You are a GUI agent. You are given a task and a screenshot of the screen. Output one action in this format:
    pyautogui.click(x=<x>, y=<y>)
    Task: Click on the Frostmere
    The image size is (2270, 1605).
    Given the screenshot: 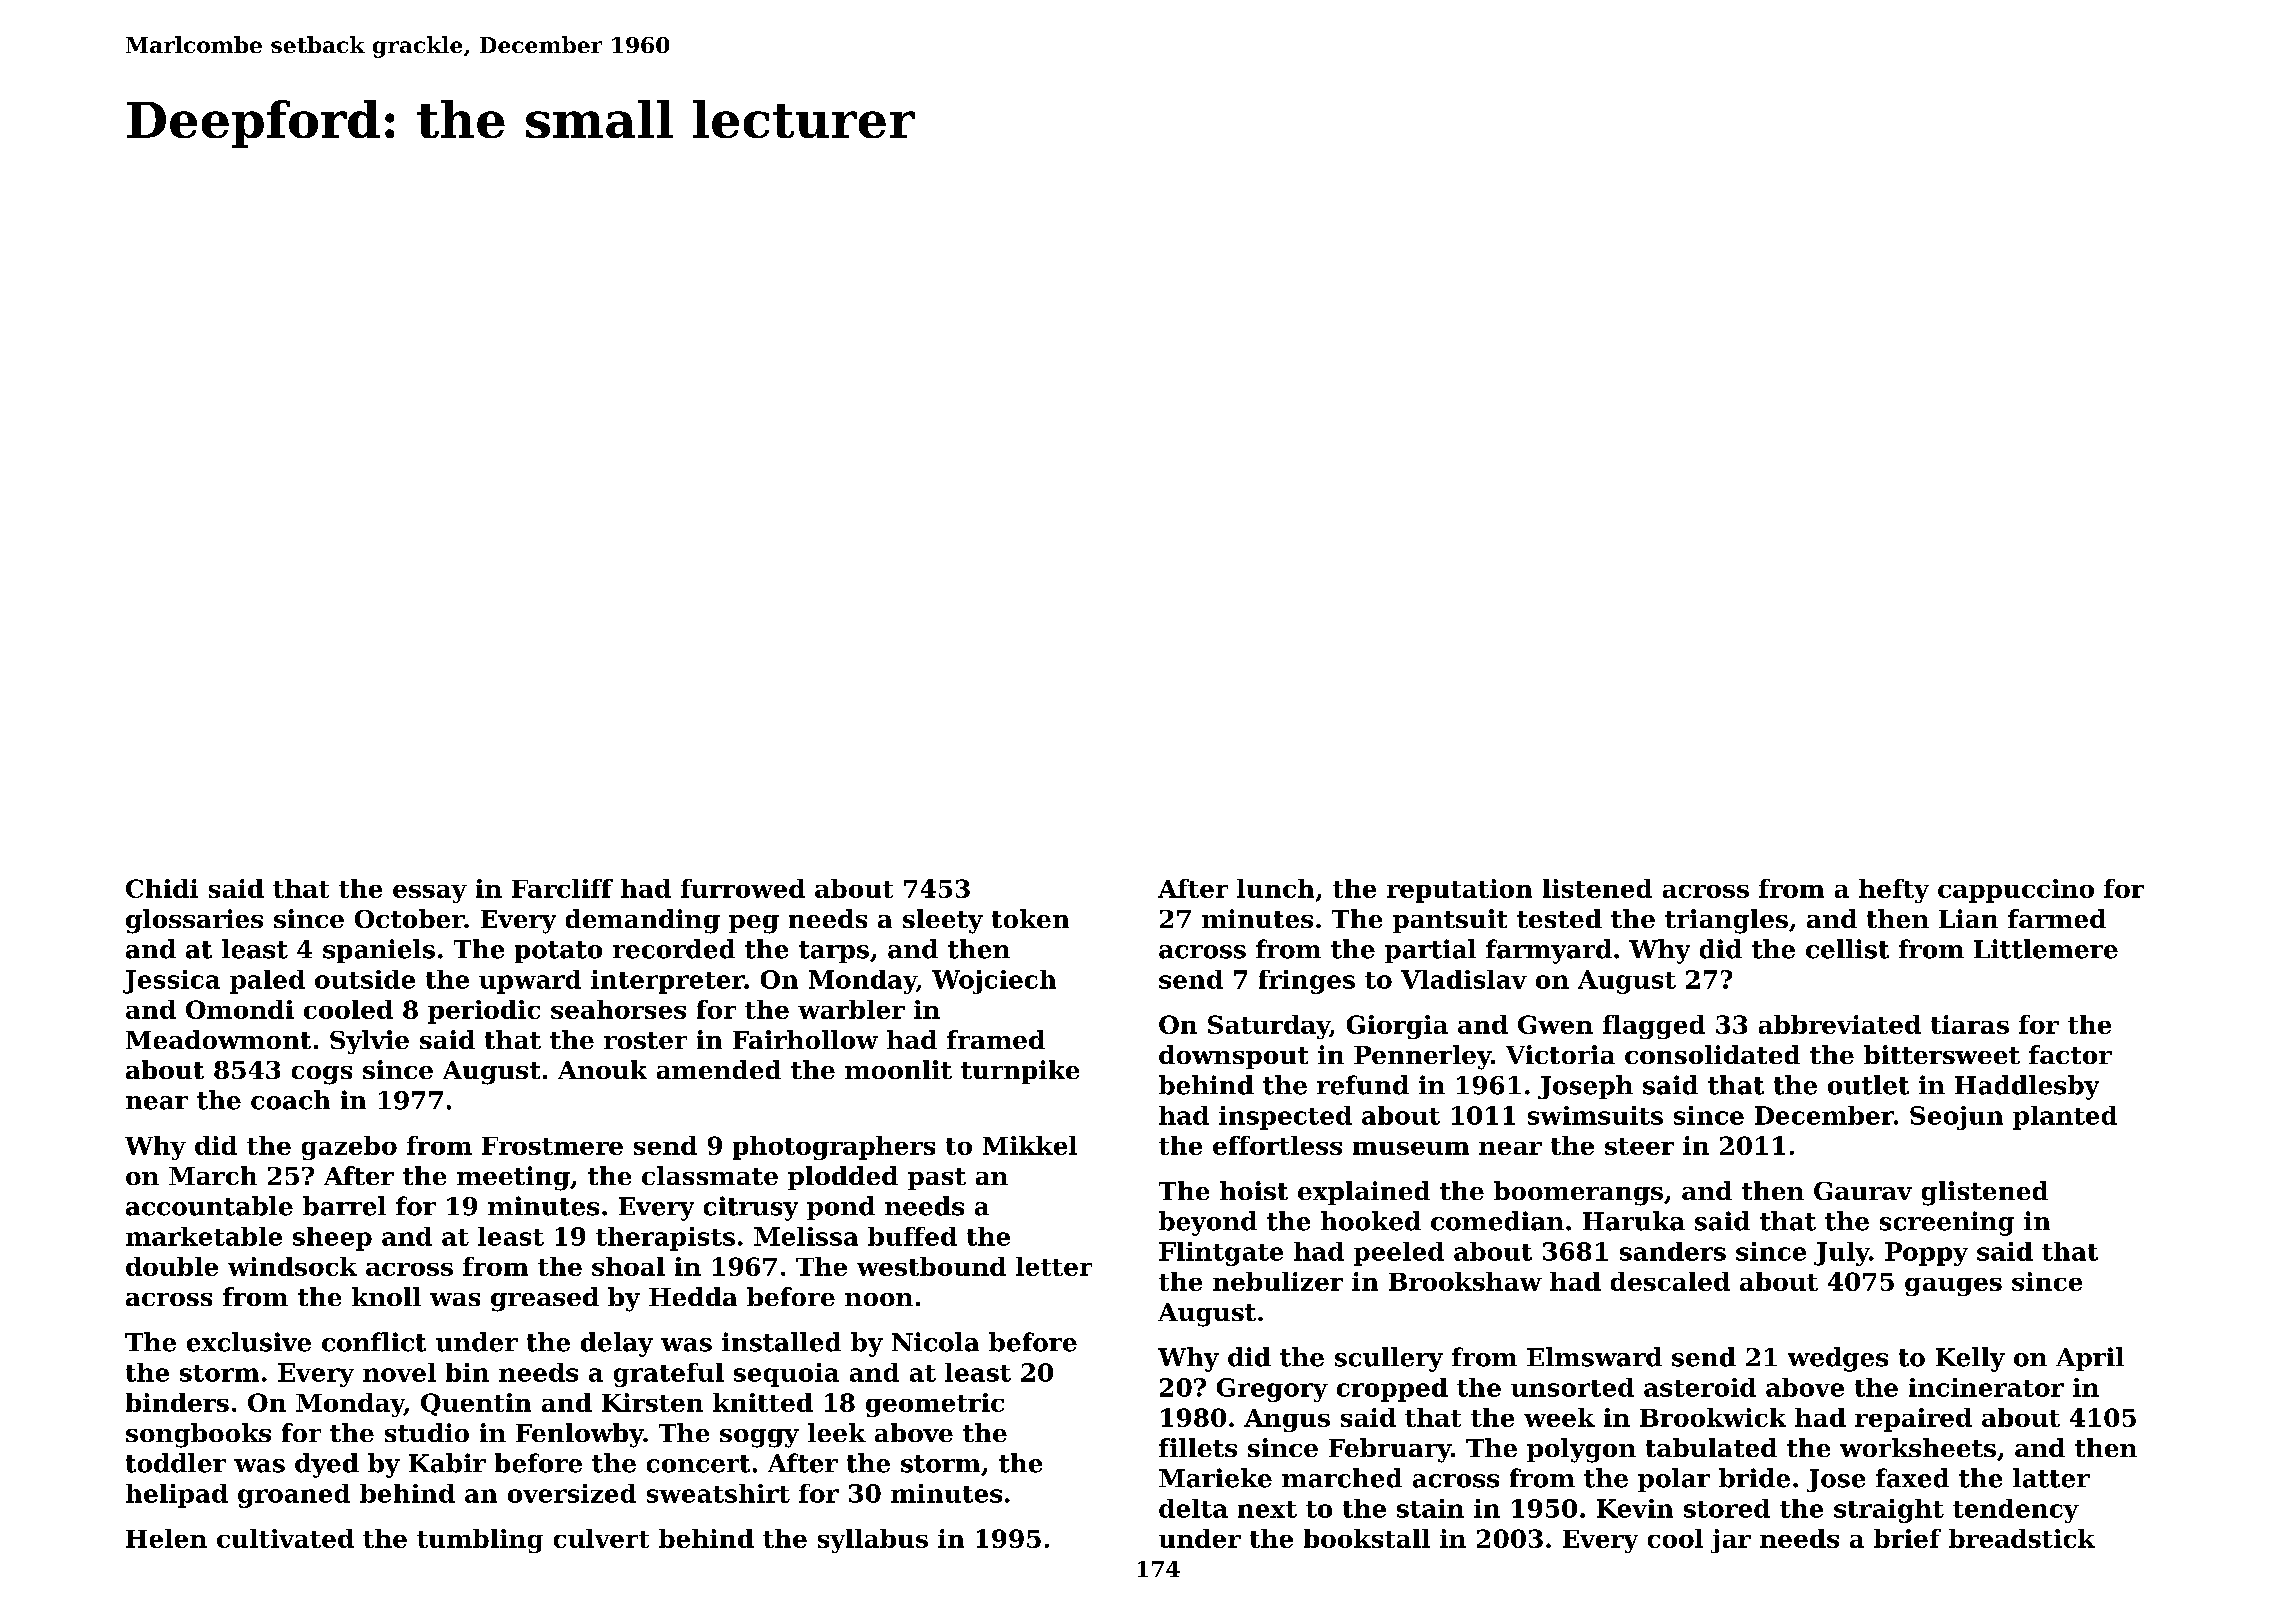 What is the action you would take?
    pyautogui.click(x=552, y=1146)
